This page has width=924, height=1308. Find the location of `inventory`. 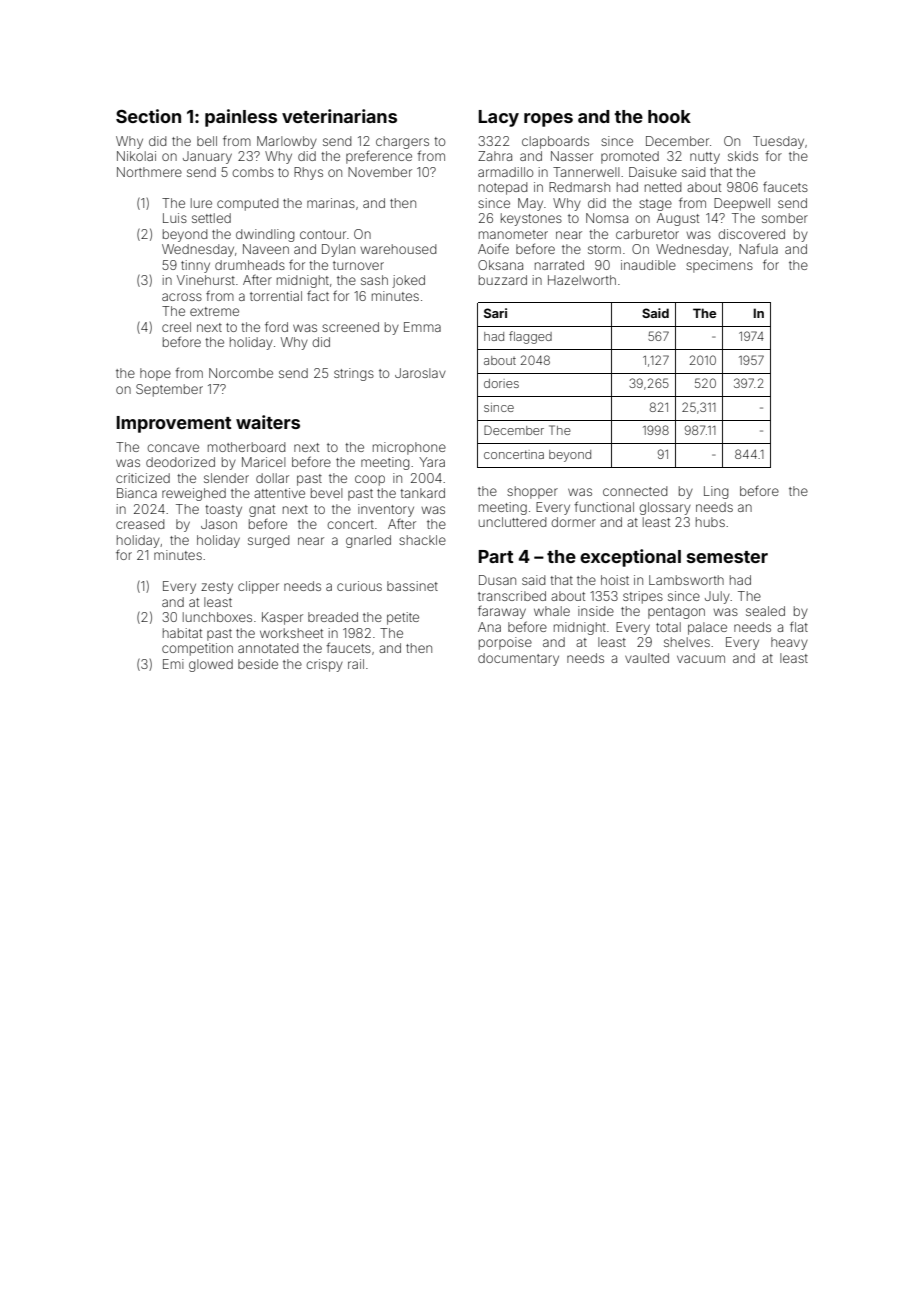

inventory is located at coordinates (386, 510).
